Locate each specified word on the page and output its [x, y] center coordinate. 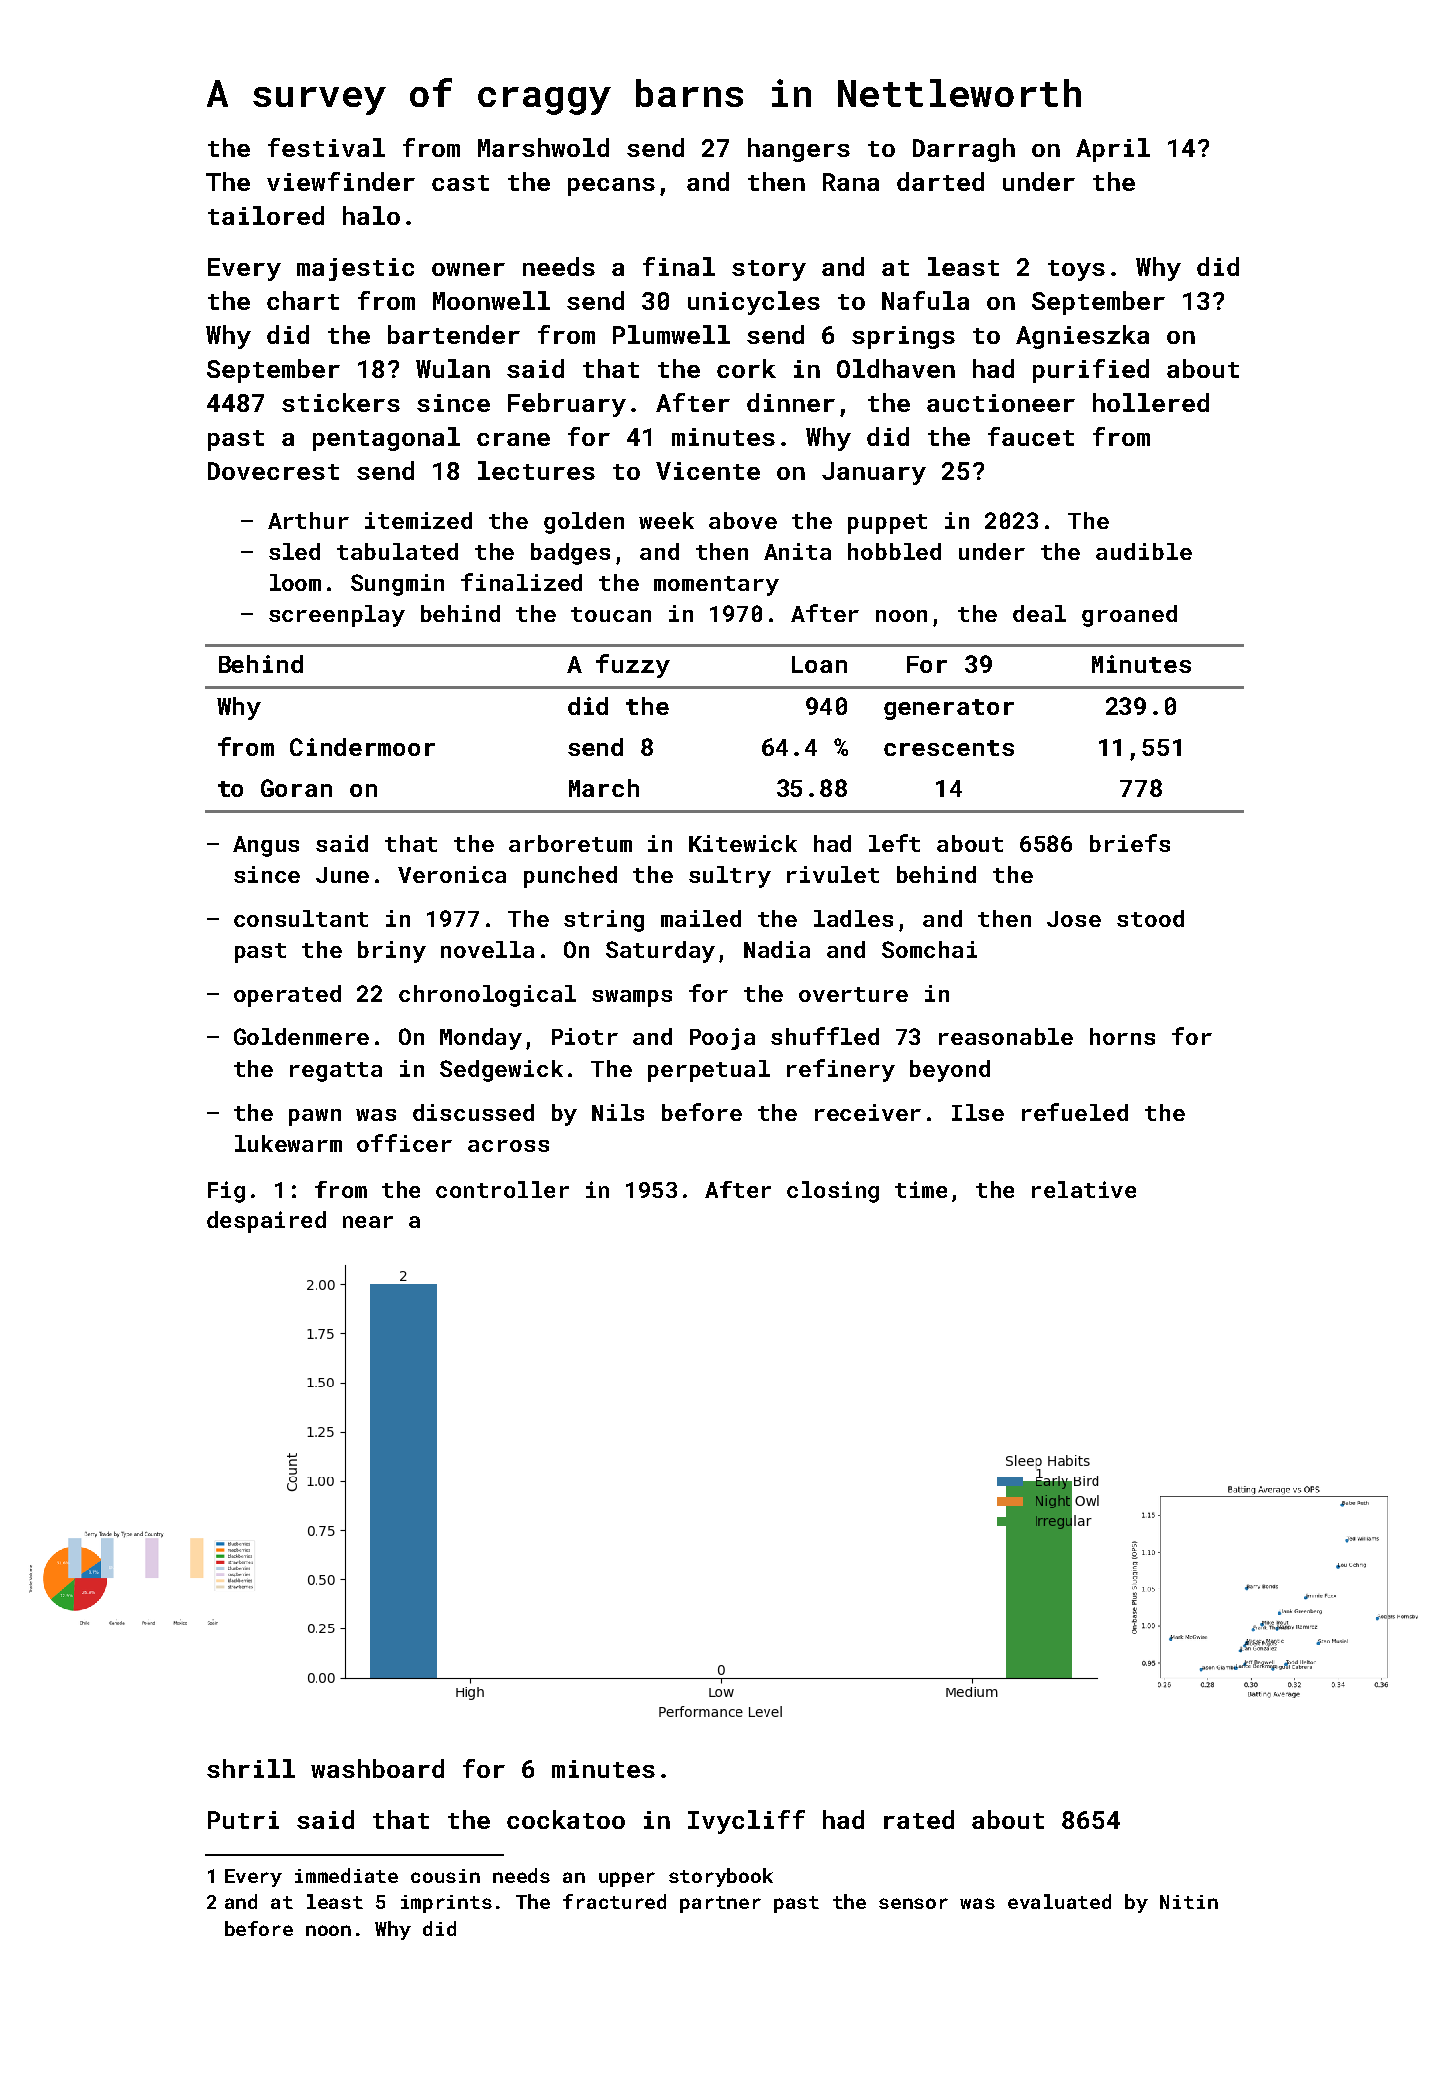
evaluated [1059, 1901]
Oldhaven [896, 368]
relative [1084, 1189]
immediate [346, 1875]
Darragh [964, 150]
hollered [1151, 402]
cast [460, 183]
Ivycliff [746, 1822]
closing [833, 1192]
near [368, 1222]
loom [295, 582]
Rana [851, 182]
